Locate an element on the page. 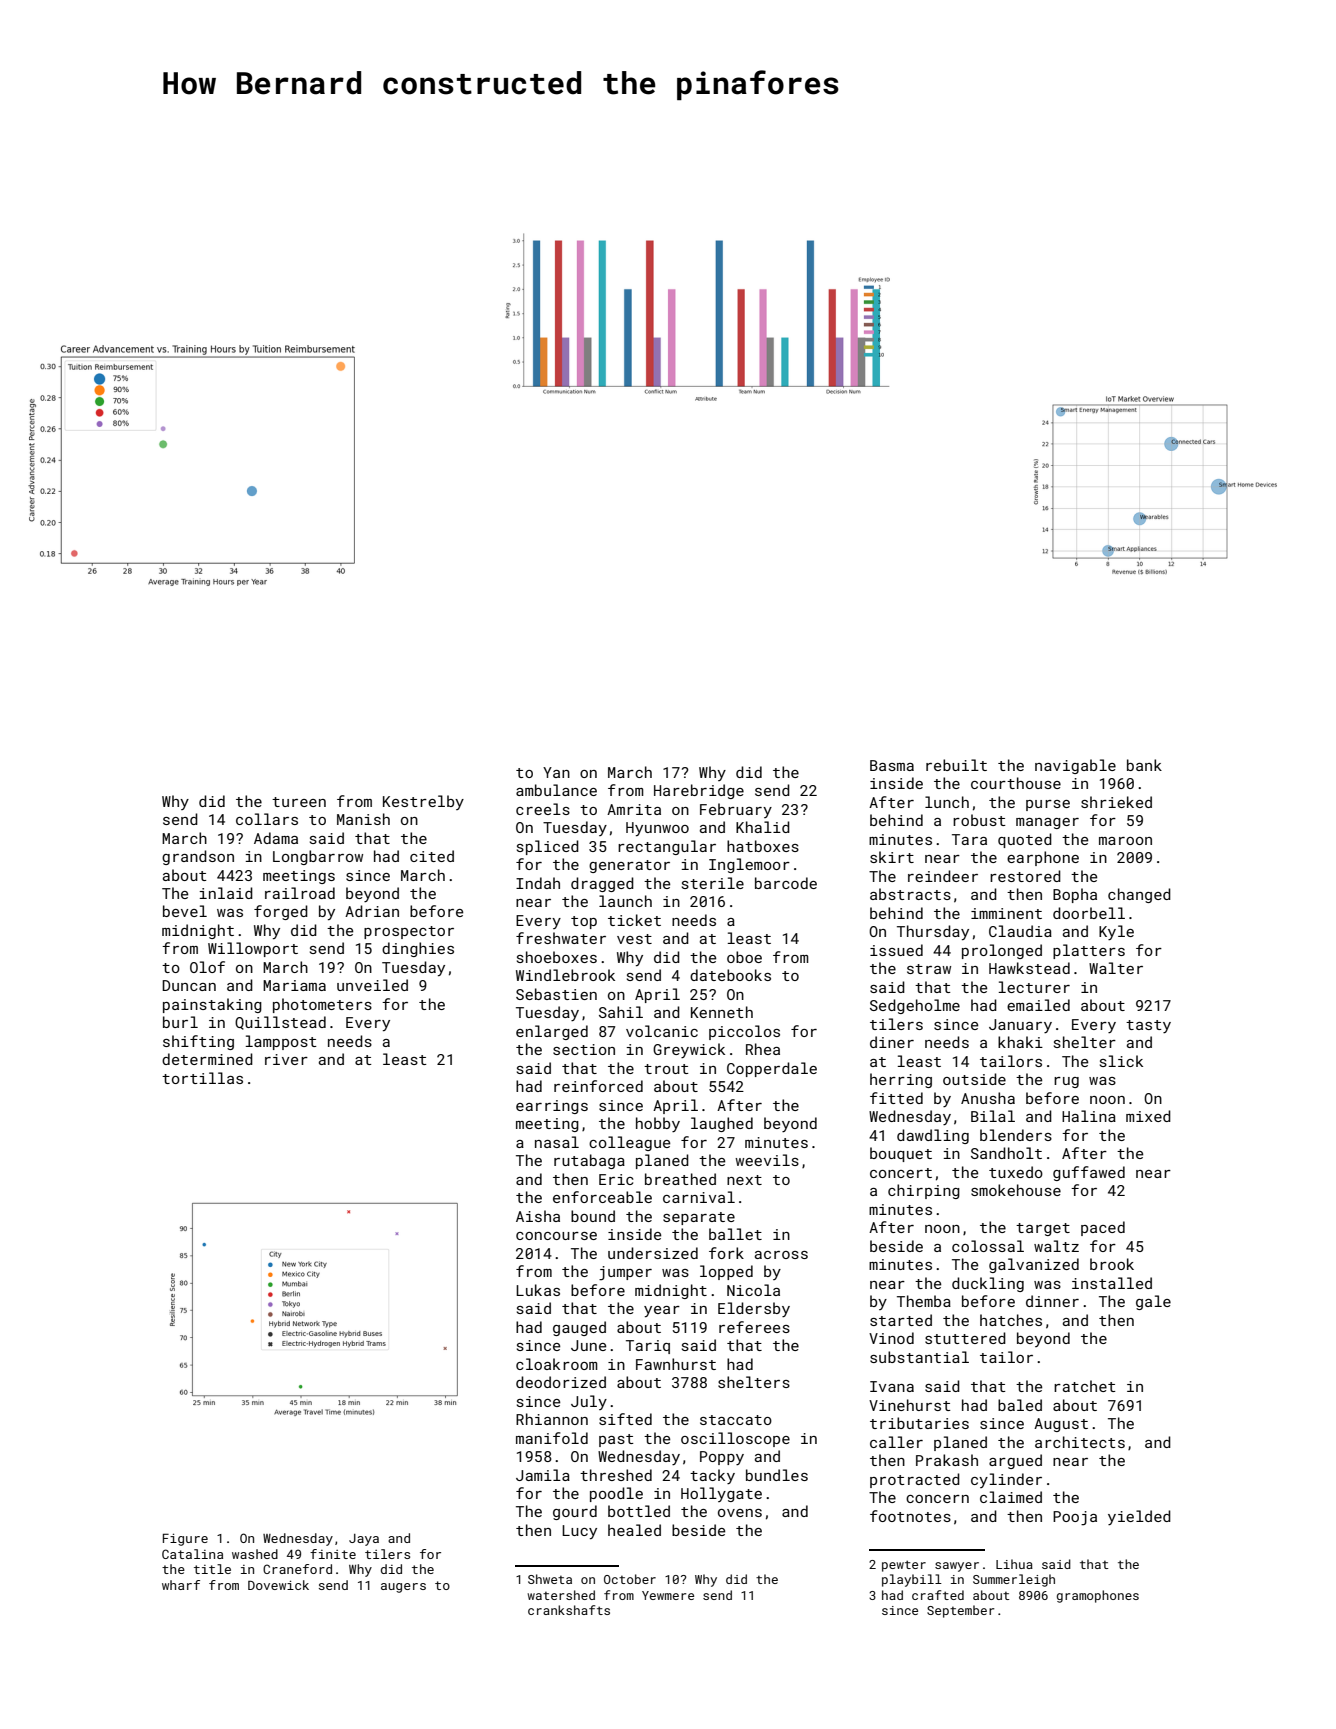  staccato is located at coordinates (736, 1420).
